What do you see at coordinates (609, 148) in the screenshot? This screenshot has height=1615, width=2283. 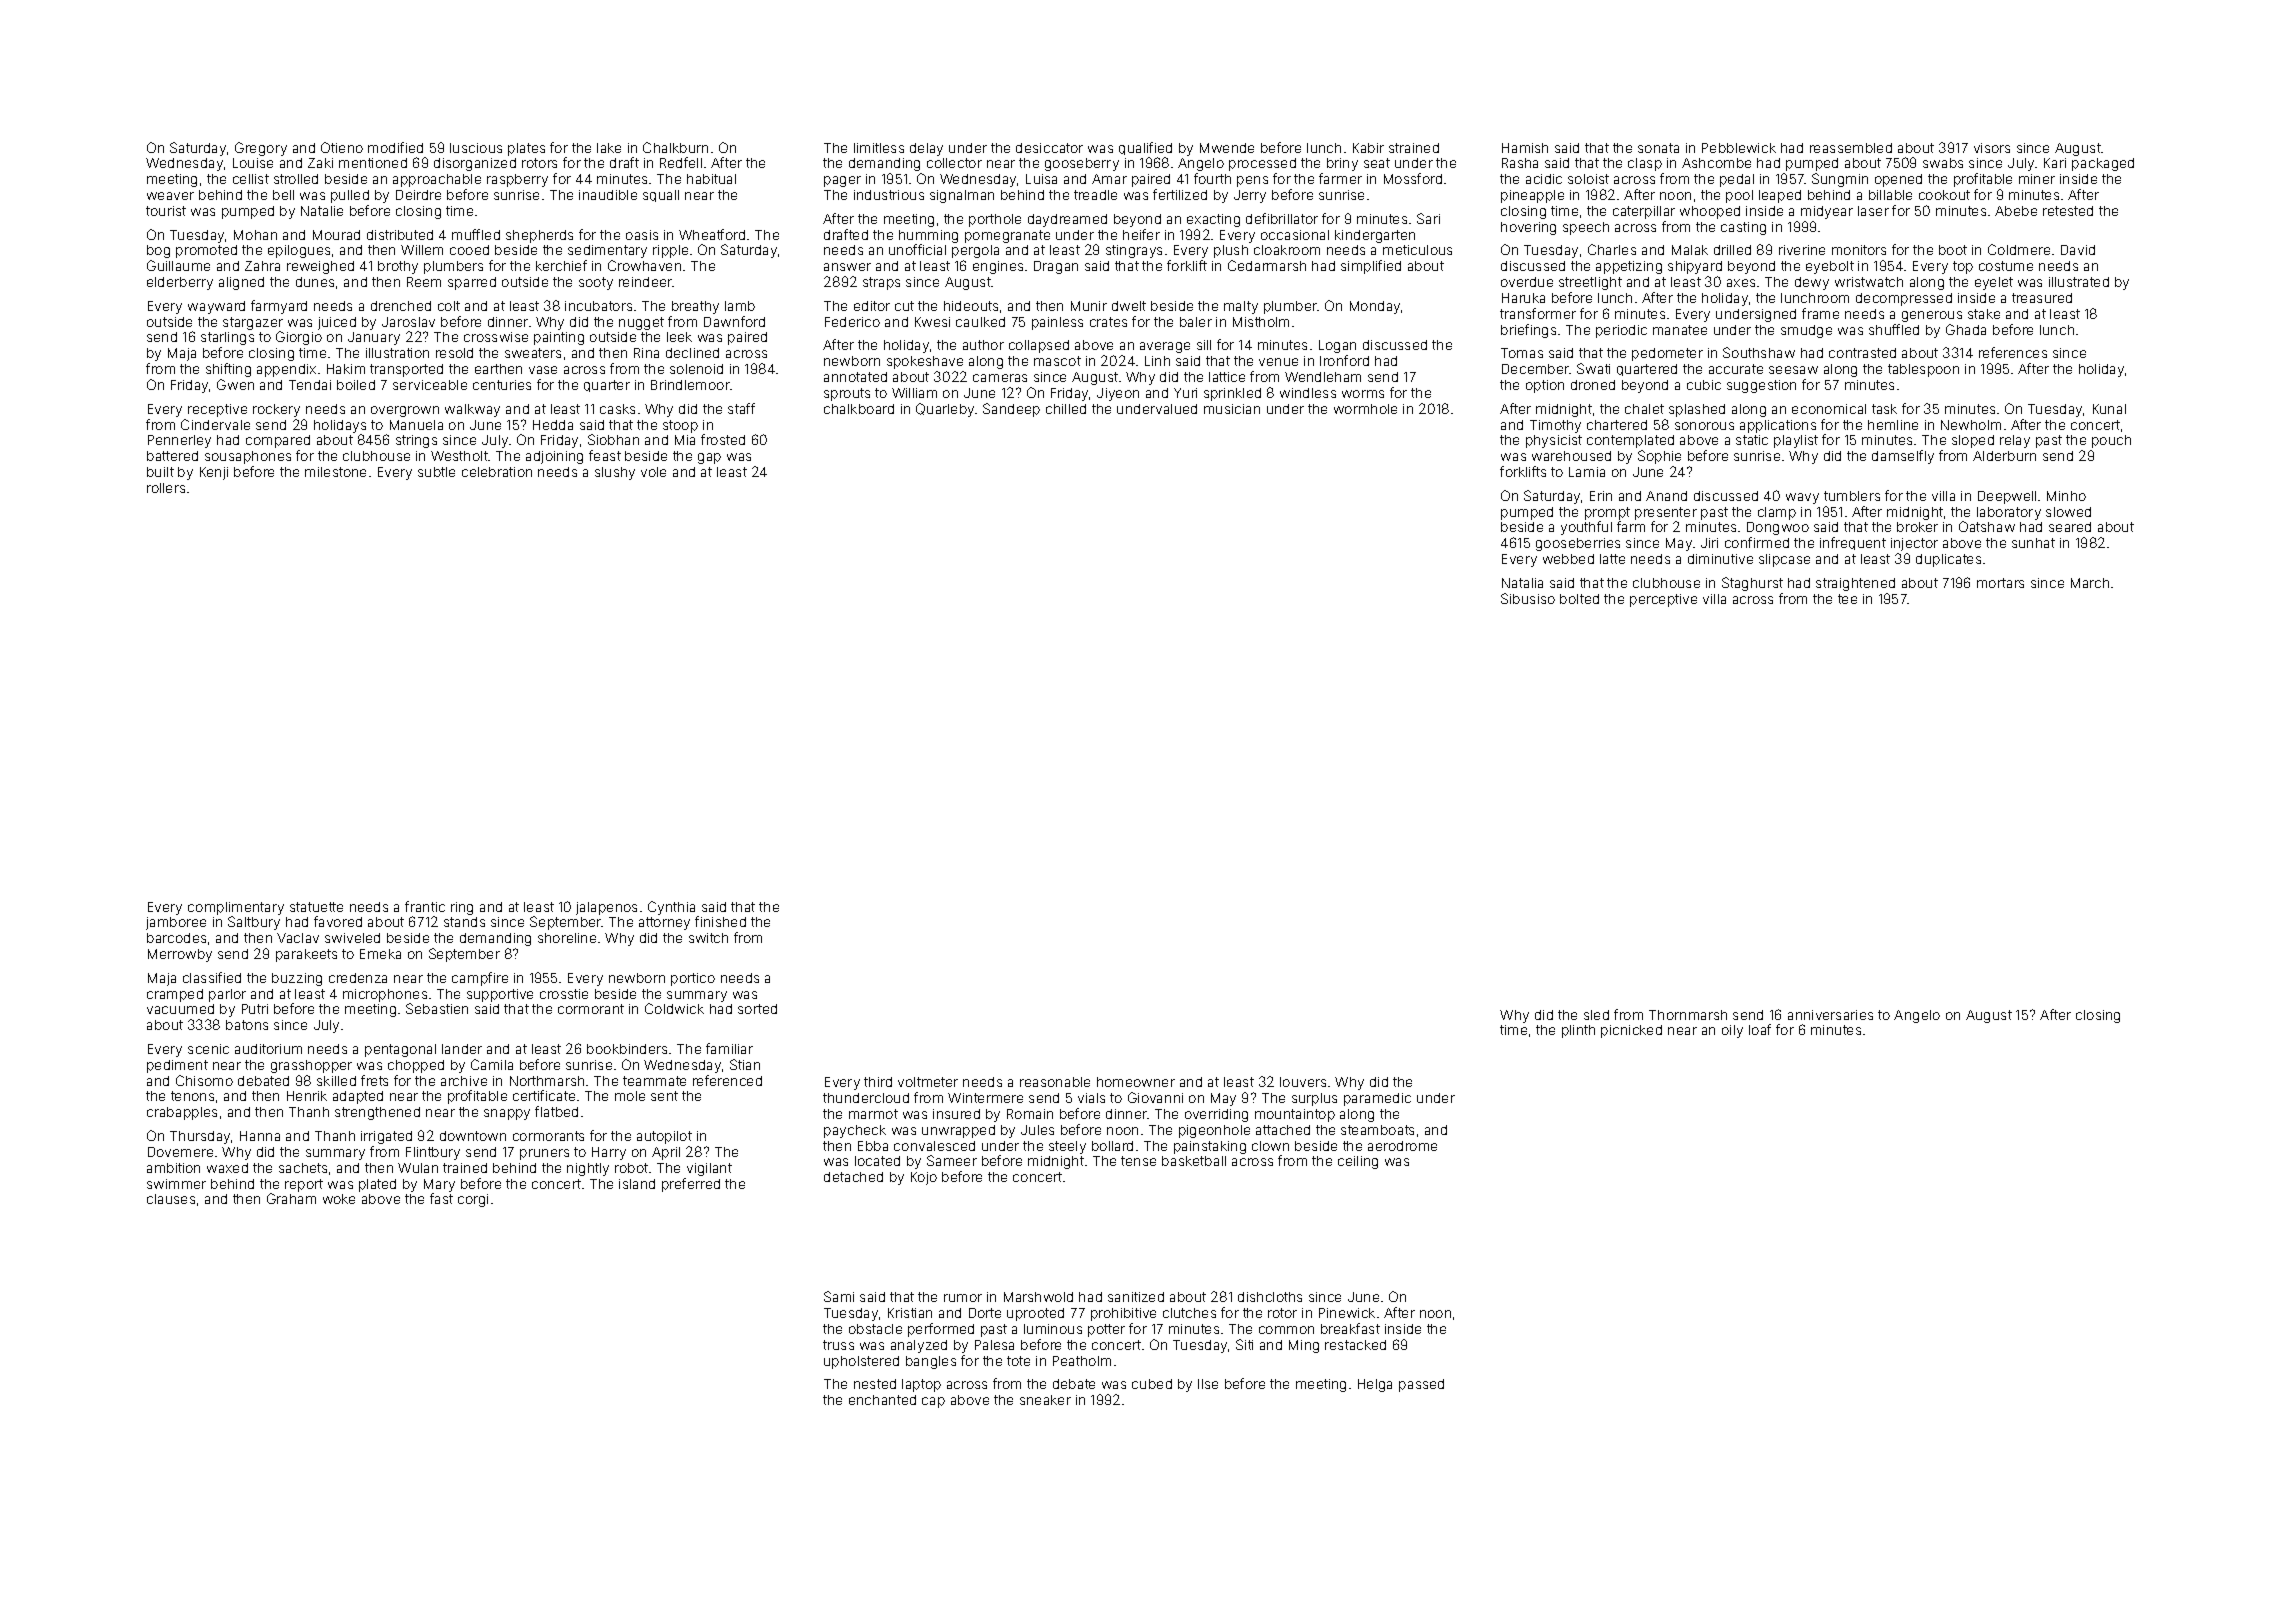 I see `lake` at bounding box center [609, 148].
